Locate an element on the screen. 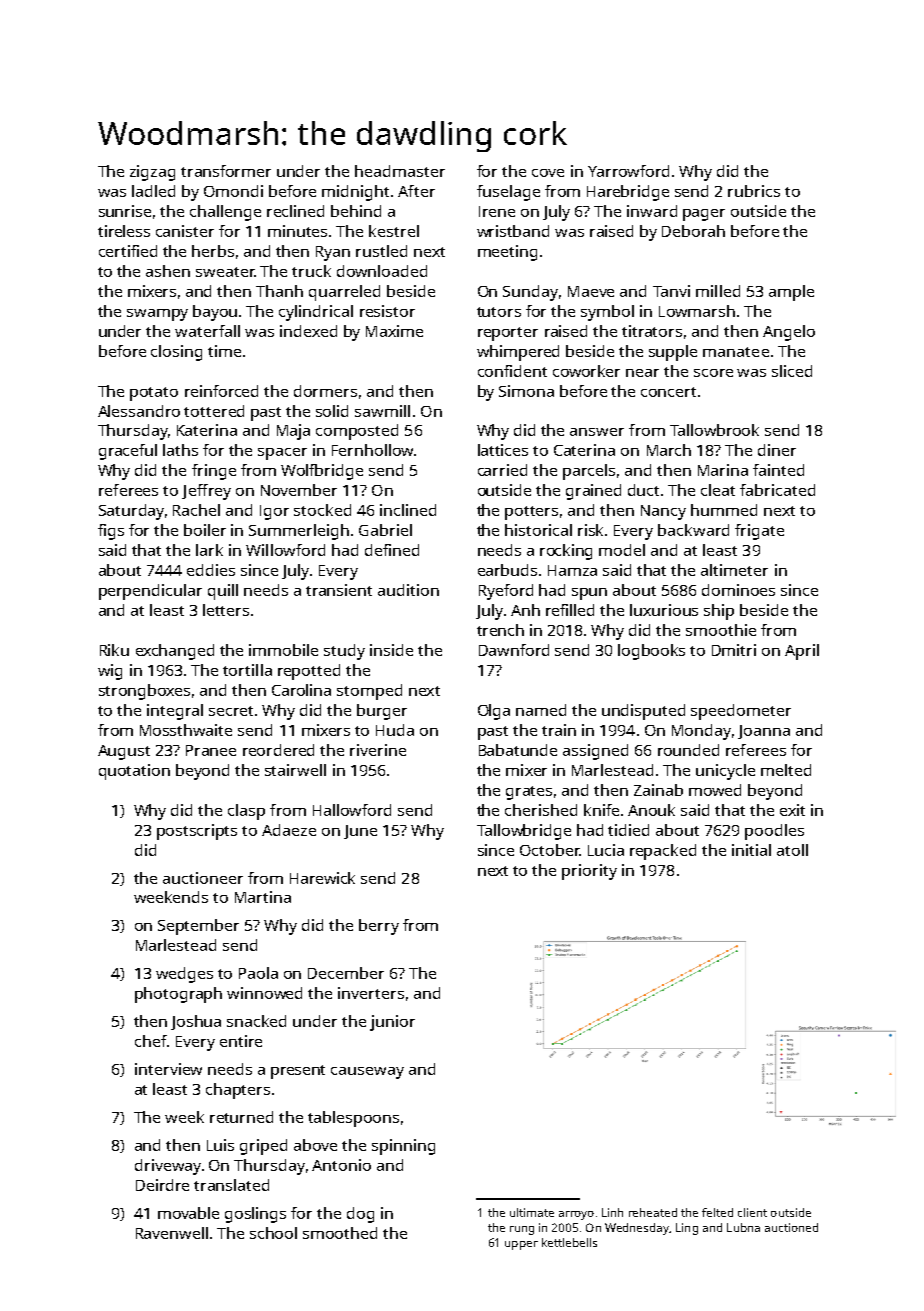  inverters is located at coordinates (371, 993).
